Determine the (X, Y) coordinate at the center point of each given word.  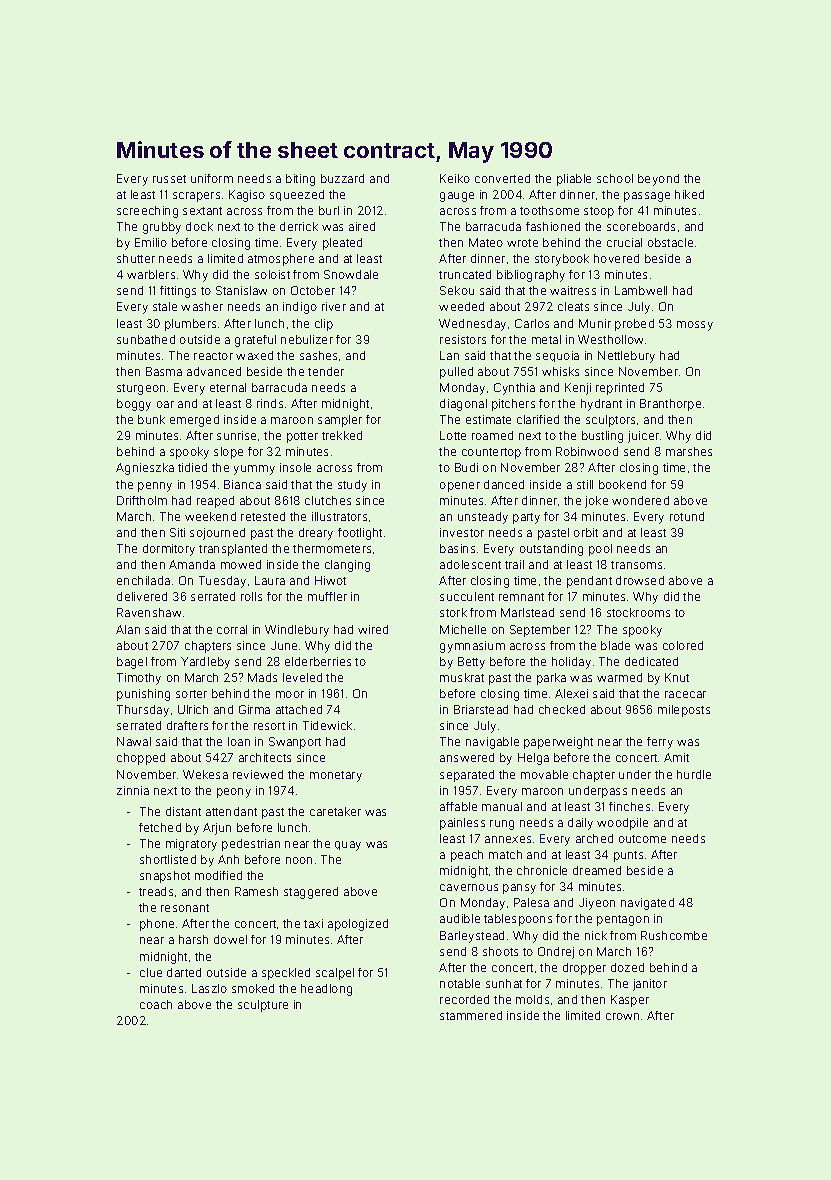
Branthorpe (670, 405)
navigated (647, 904)
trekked (342, 435)
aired (362, 226)
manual (502, 806)
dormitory (169, 550)
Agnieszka (145, 469)
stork (453, 612)
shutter (136, 258)
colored (683, 645)
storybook (562, 260)
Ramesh (256, 891)
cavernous (469, 887)
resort (269, 726)
